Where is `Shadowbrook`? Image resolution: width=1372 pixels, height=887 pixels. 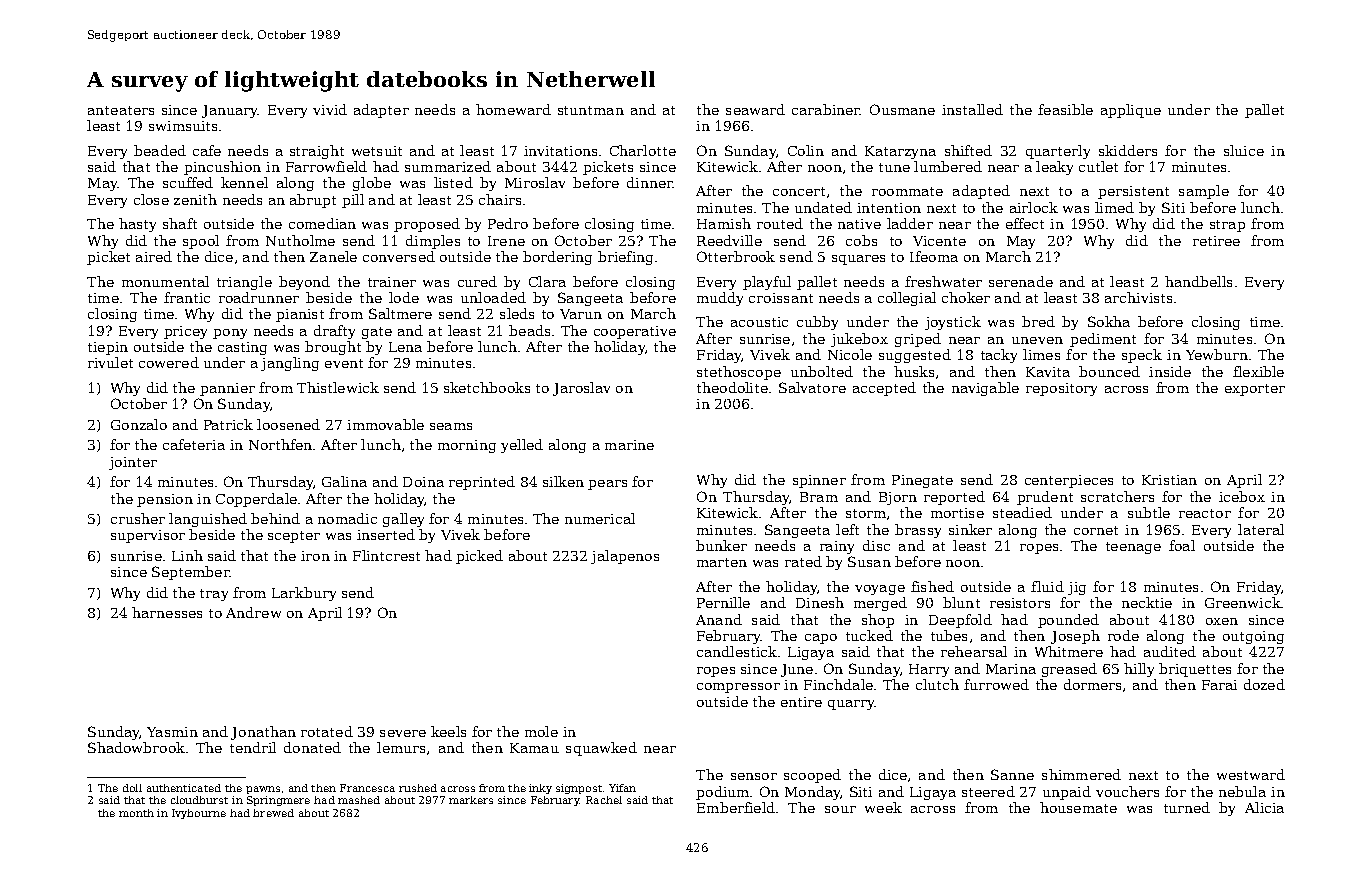 Shadowbrook is located at coordinates (136, 747).
